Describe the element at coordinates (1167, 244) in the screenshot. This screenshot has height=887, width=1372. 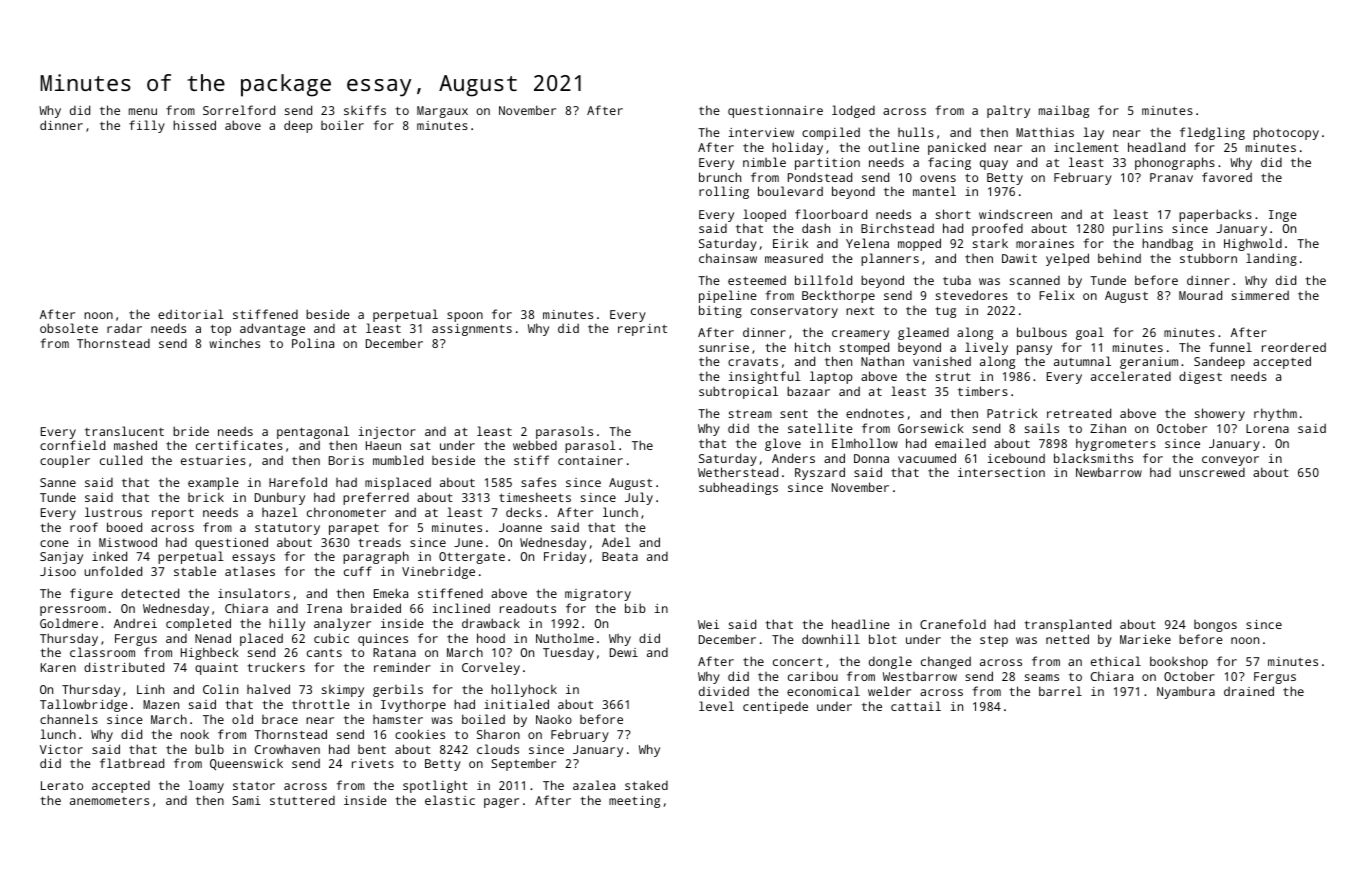
I see `handbag` at that location.
